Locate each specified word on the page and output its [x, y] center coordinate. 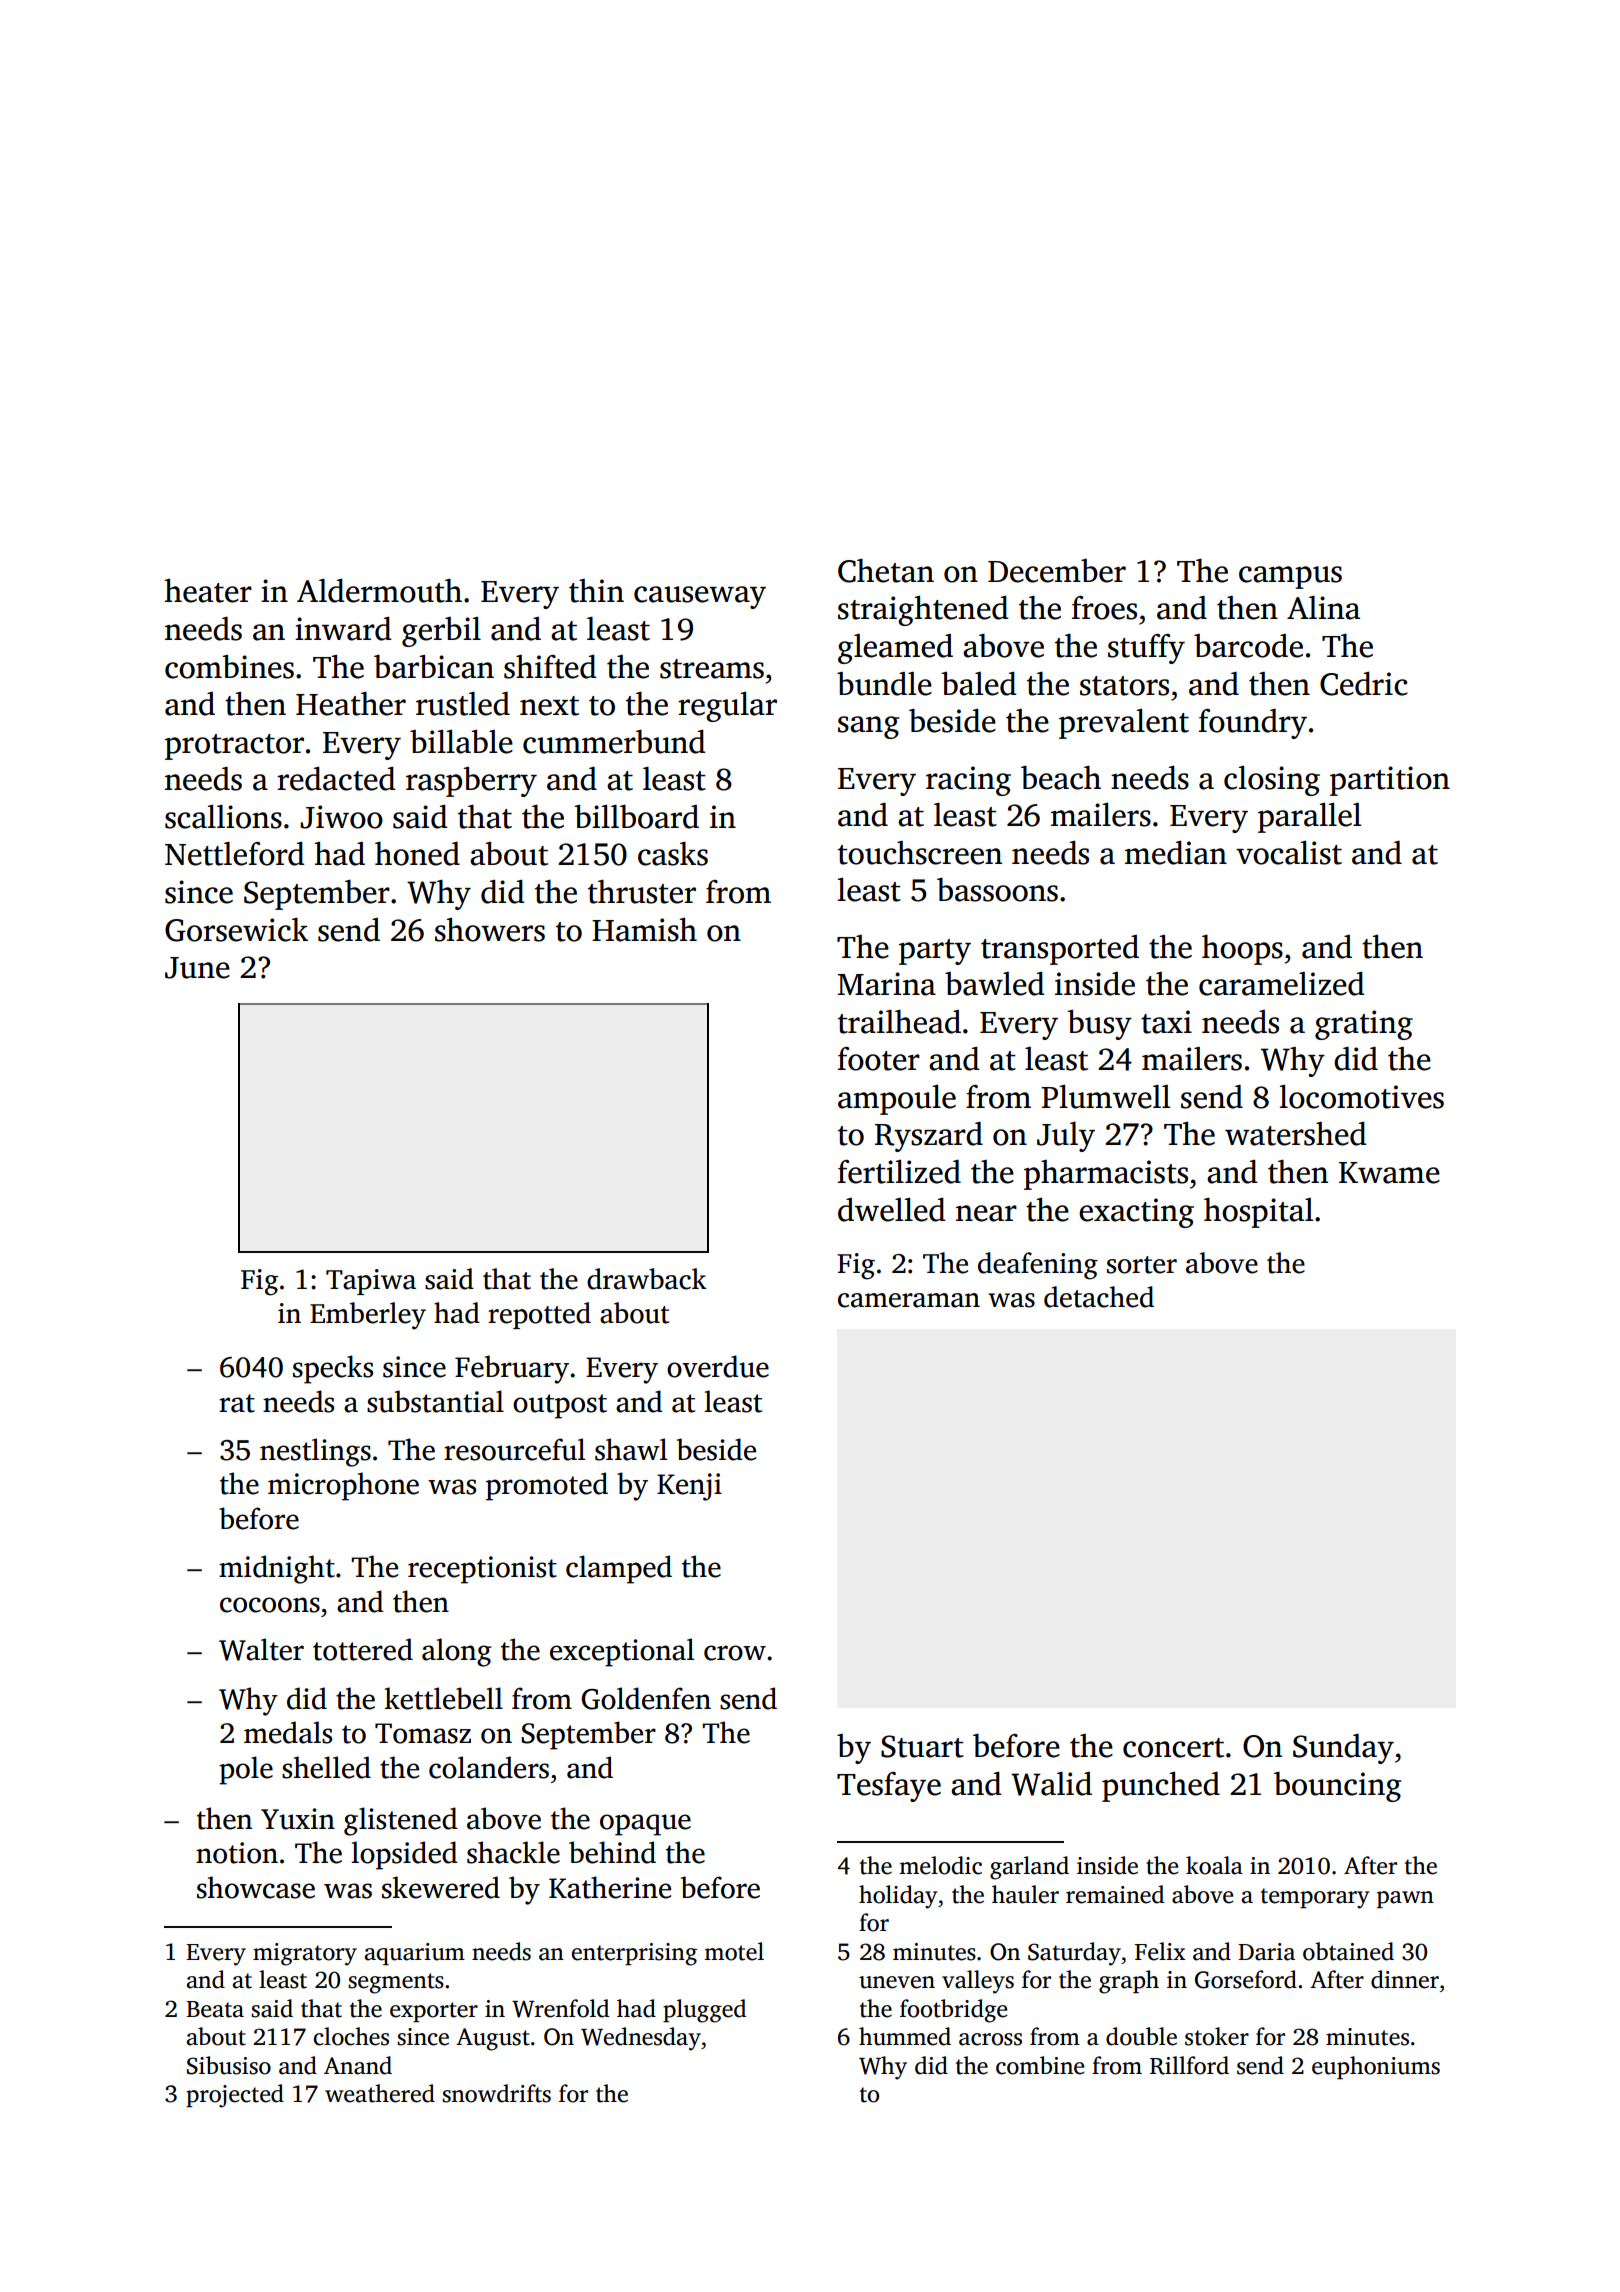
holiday [898, 1897]
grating [1364, 1025]
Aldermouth [379, 591]
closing [1272, 781]
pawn [1405, 1899]
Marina [887, 984]
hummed [905, 2036]
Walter [261, 1649]
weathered [380, 2093]
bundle [884, 684]
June [197, 968]
